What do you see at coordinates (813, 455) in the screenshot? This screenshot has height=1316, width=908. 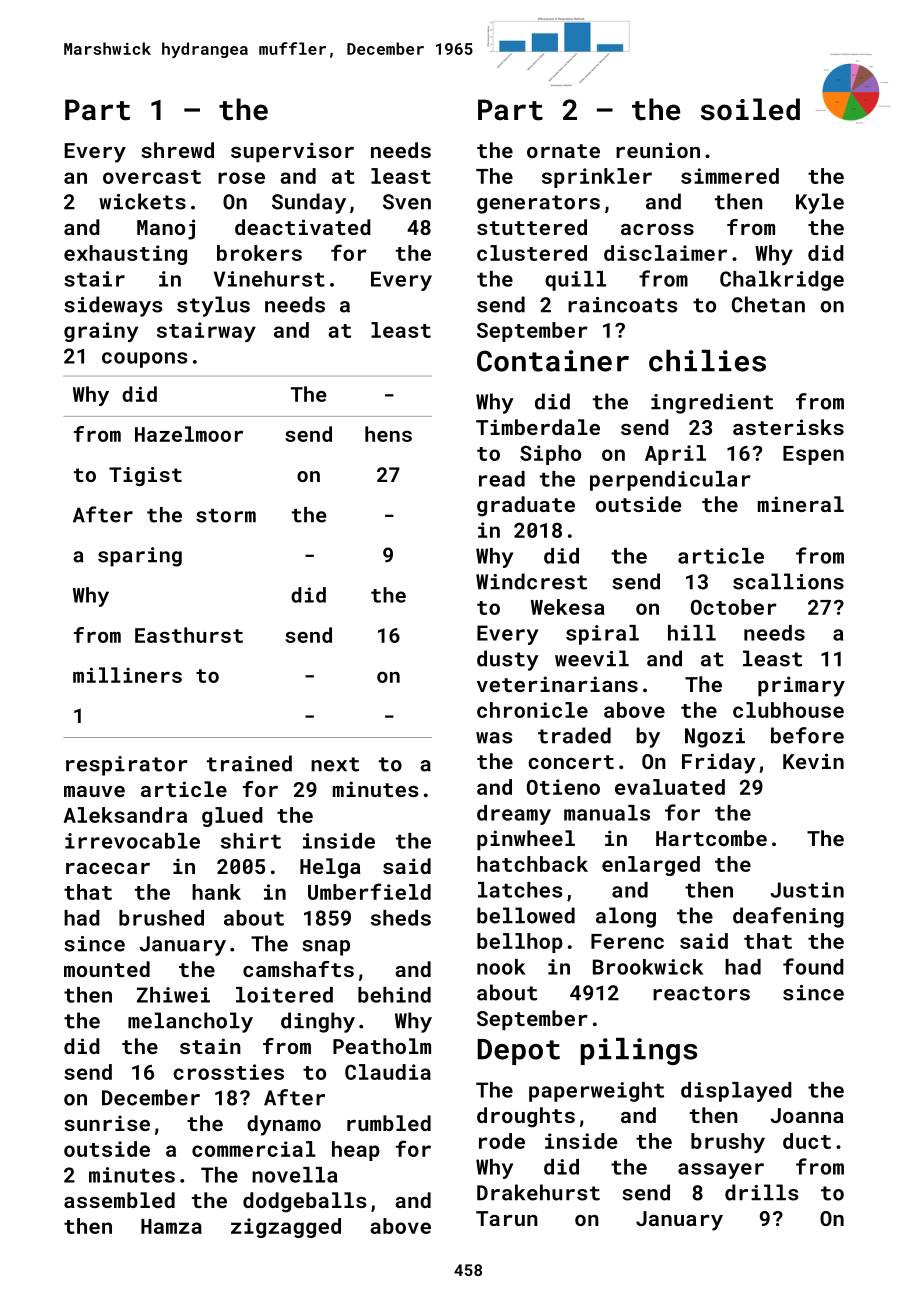 I see `Espen` at bounding box center [813, 455].
